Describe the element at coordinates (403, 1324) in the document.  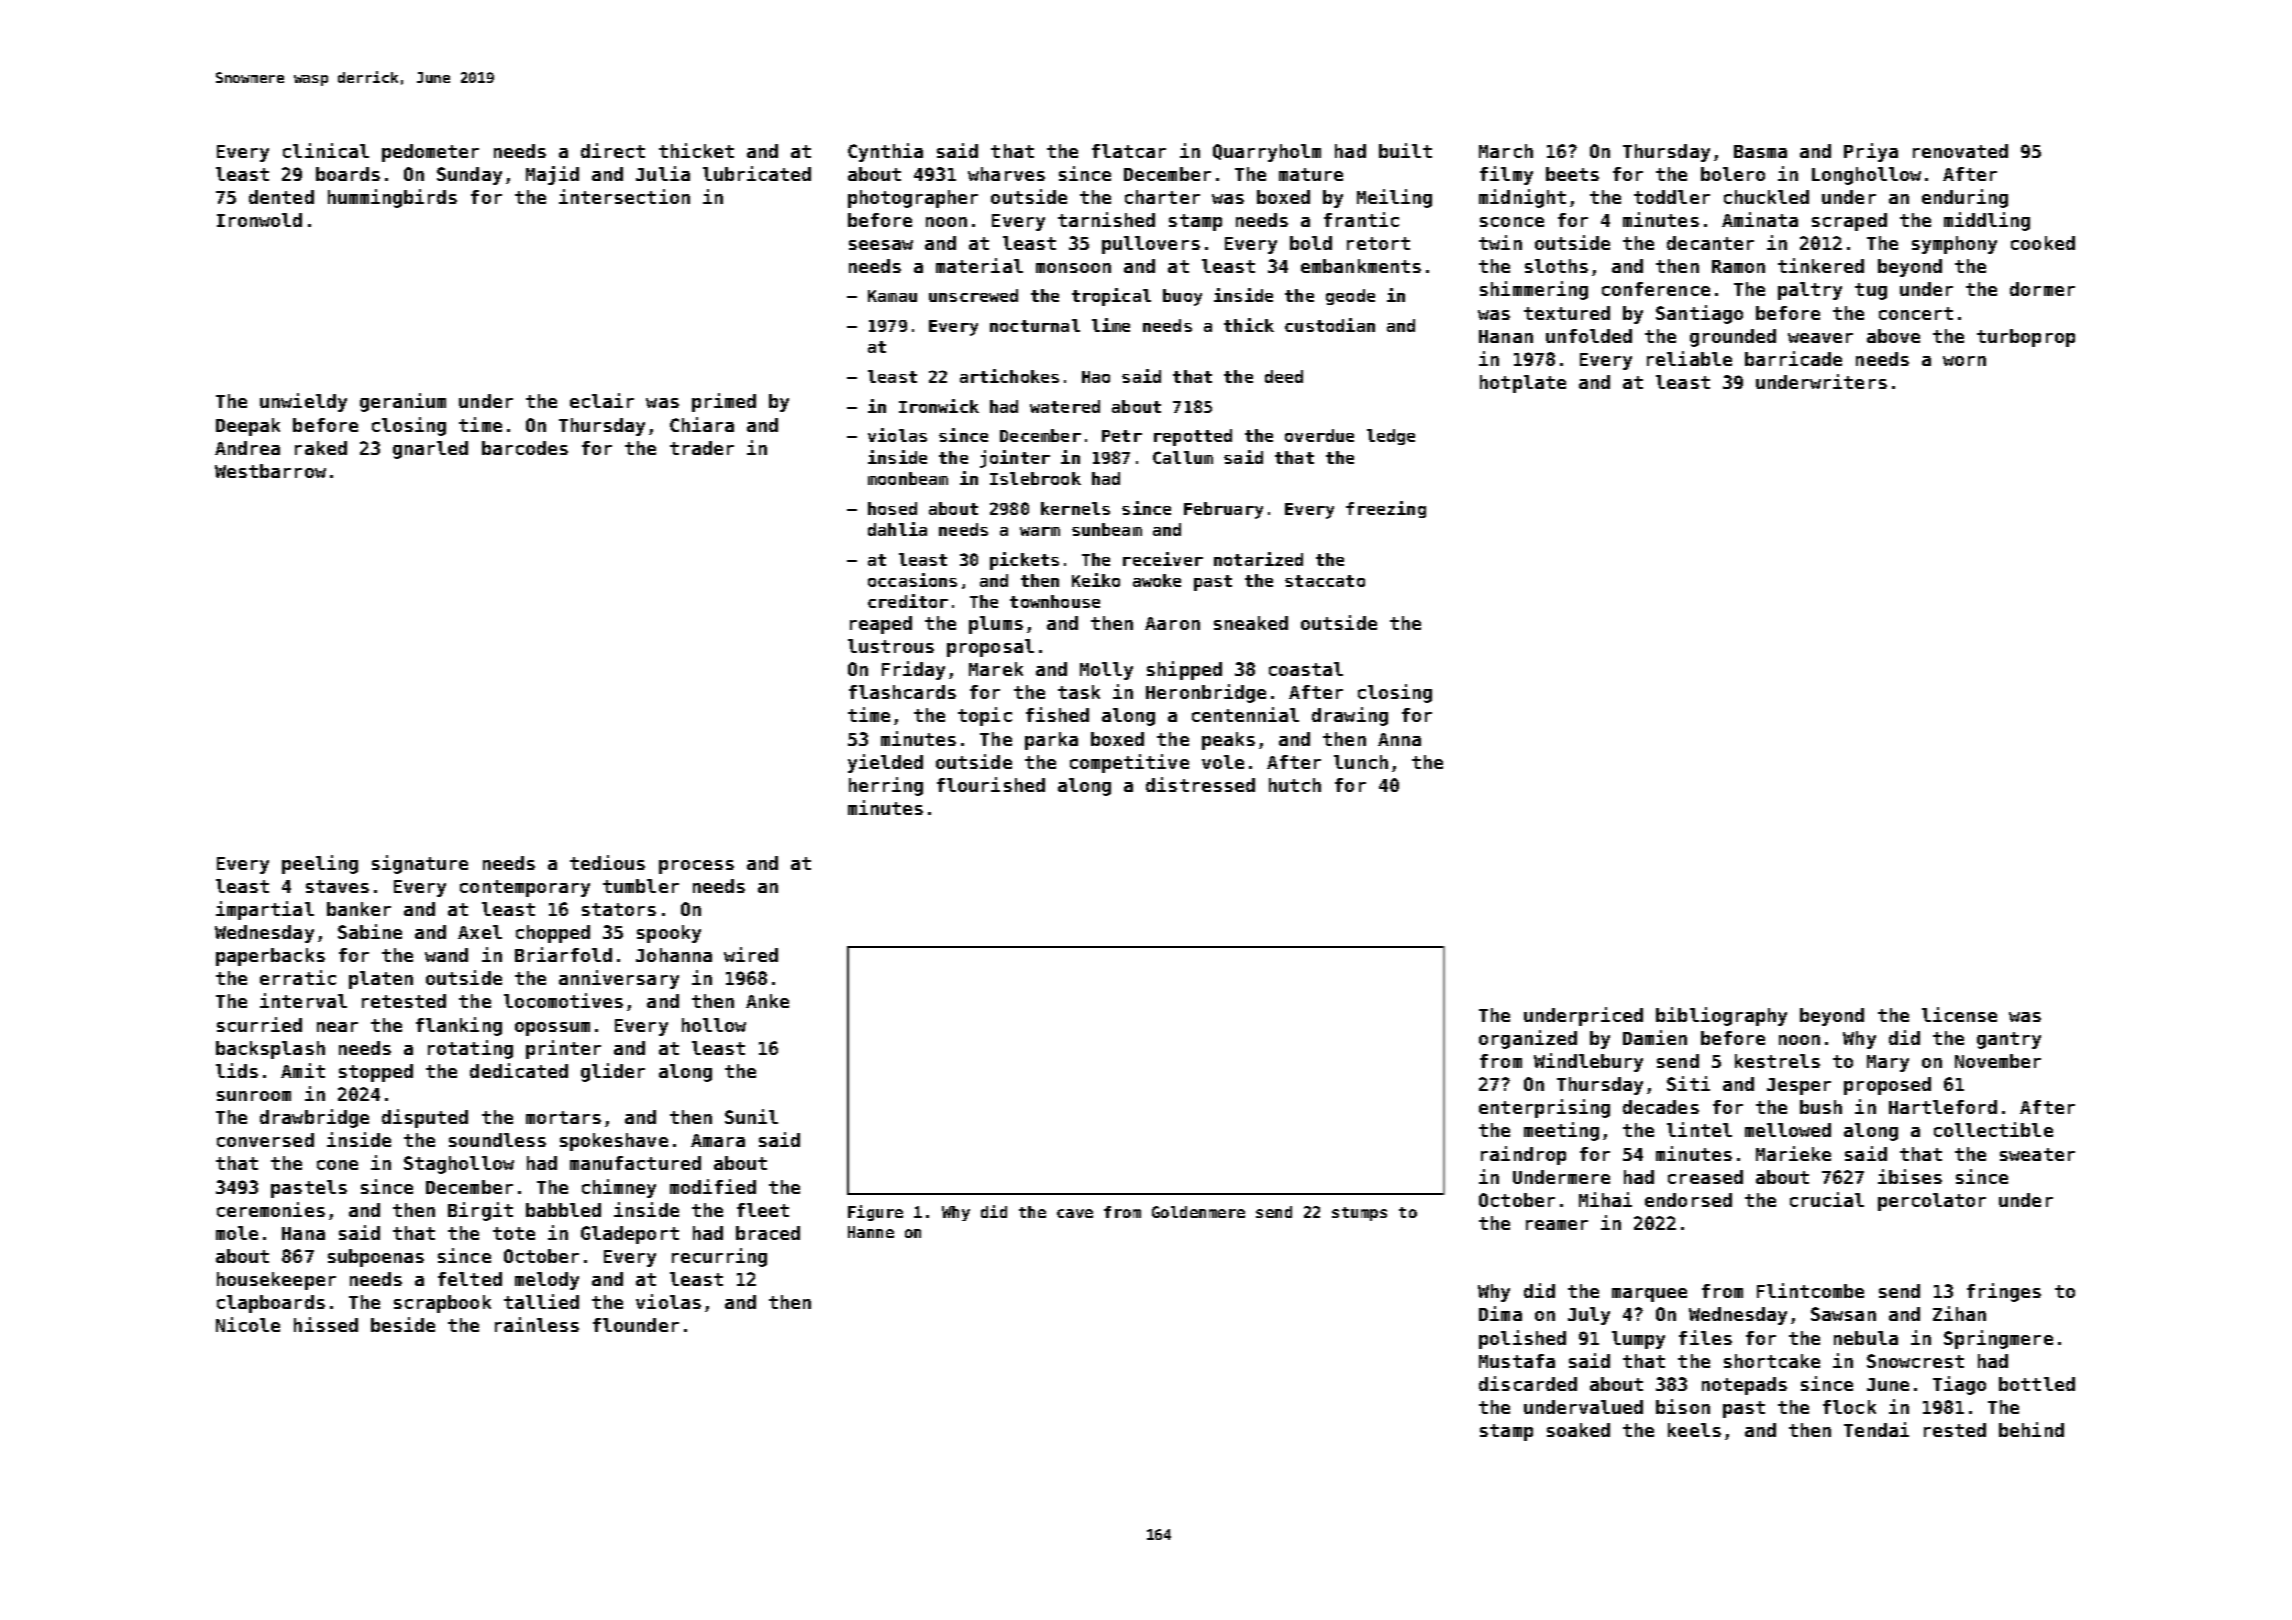
I see `beside` at that location.
